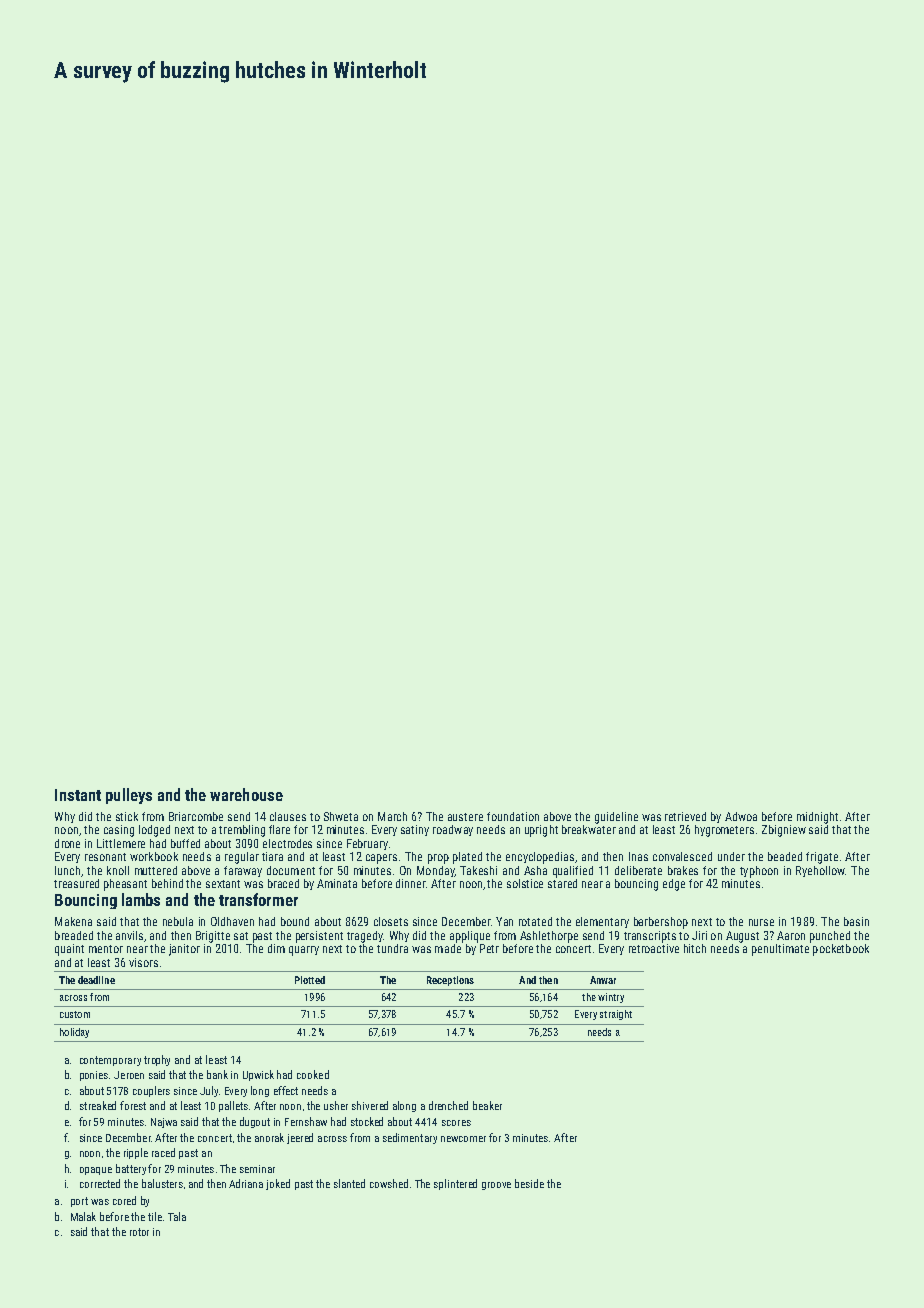 Image resolution: width=924 pixels, height=1308 pixels. Describe the element at coordinates (817, 818) in the screenshot. I see `midnight` at that location.
